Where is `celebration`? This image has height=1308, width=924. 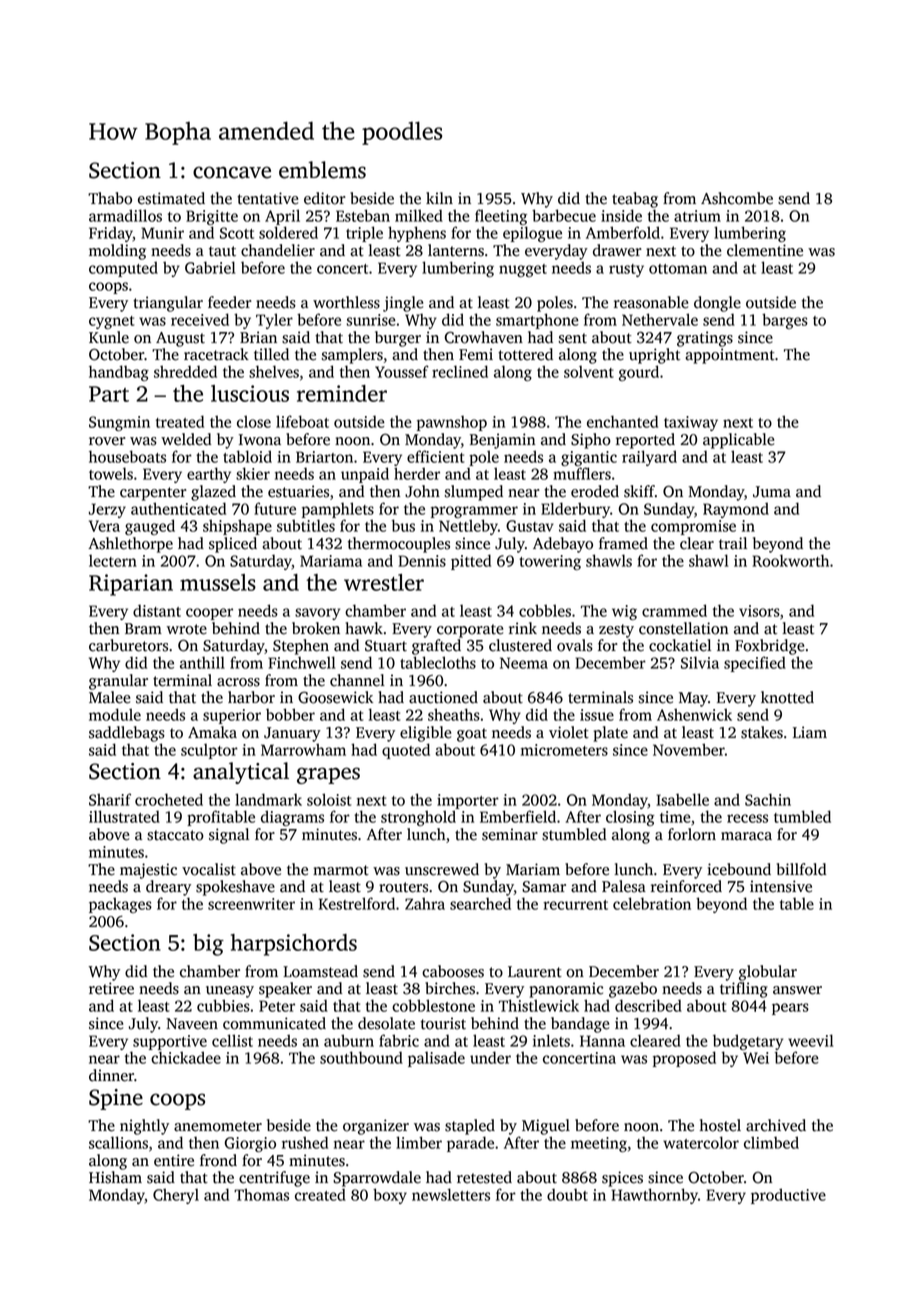 celebration is located at coordinates (652, 903).
